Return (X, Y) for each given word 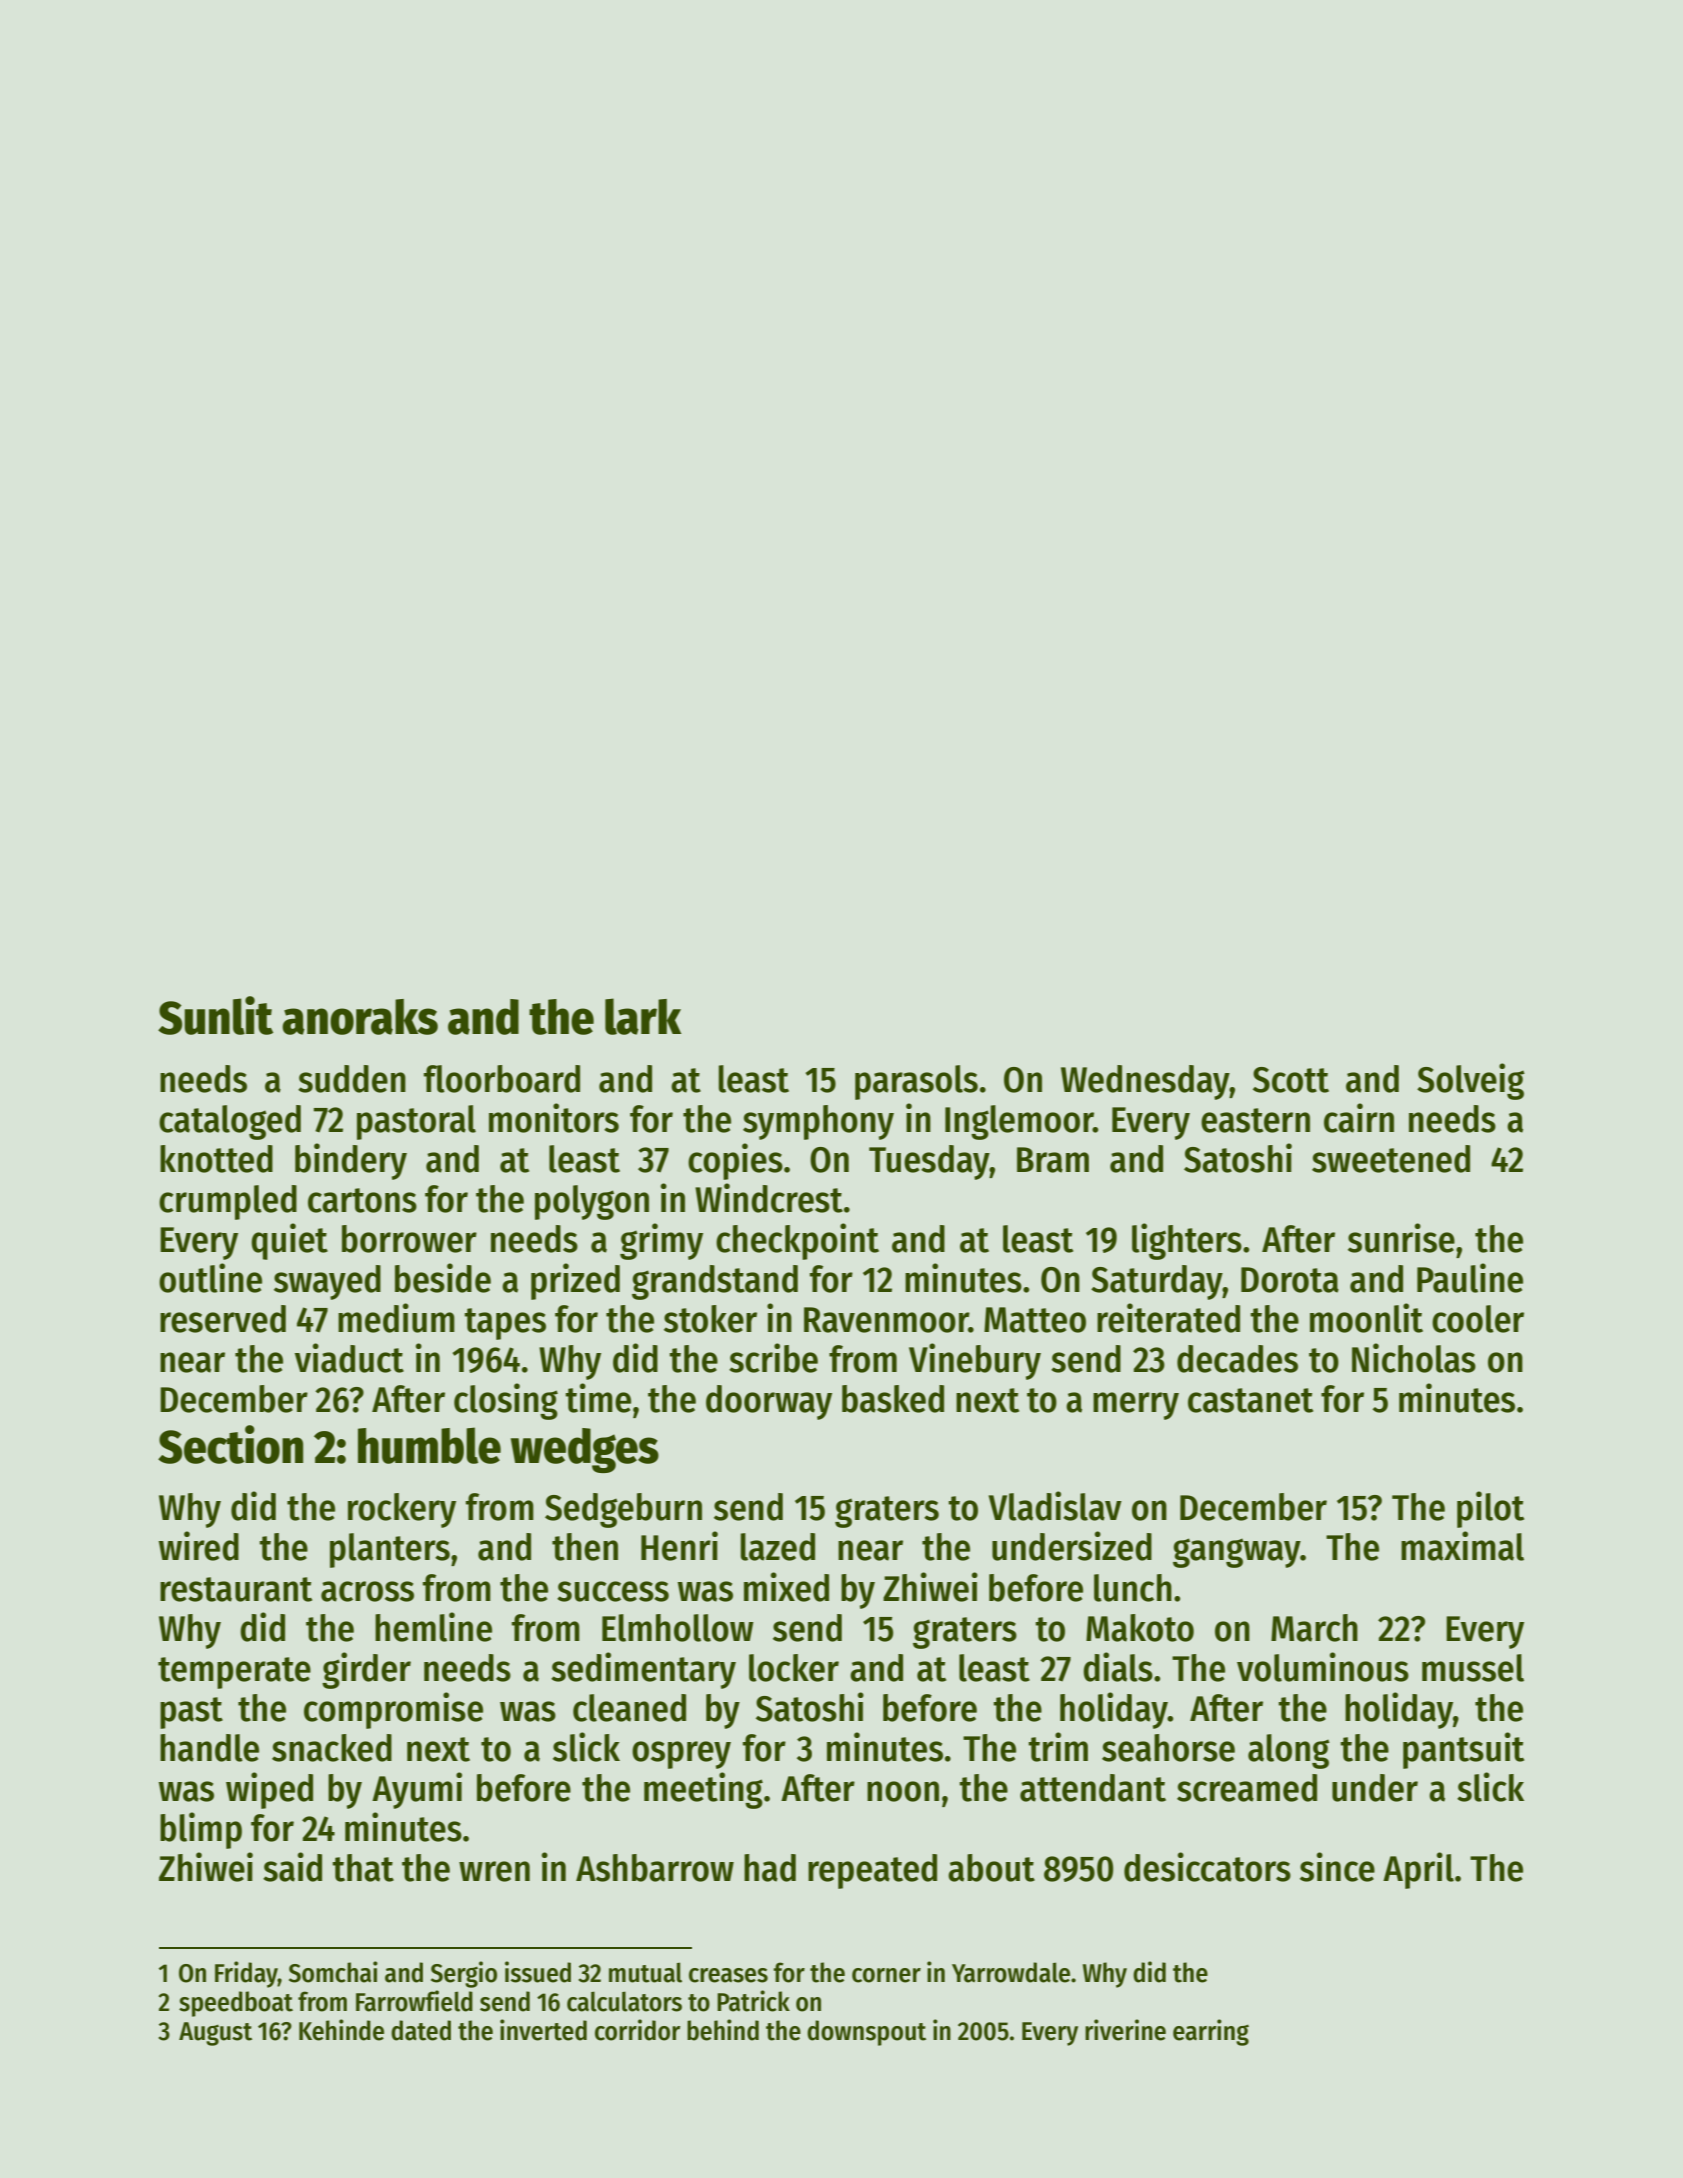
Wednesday (1145, 1082)
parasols (916, 1082)
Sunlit (215, 1015)
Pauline (1470, 1278)
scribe (773, 1358)
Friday (246, 1974)
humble (429, 1445)
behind (723, 2030)
